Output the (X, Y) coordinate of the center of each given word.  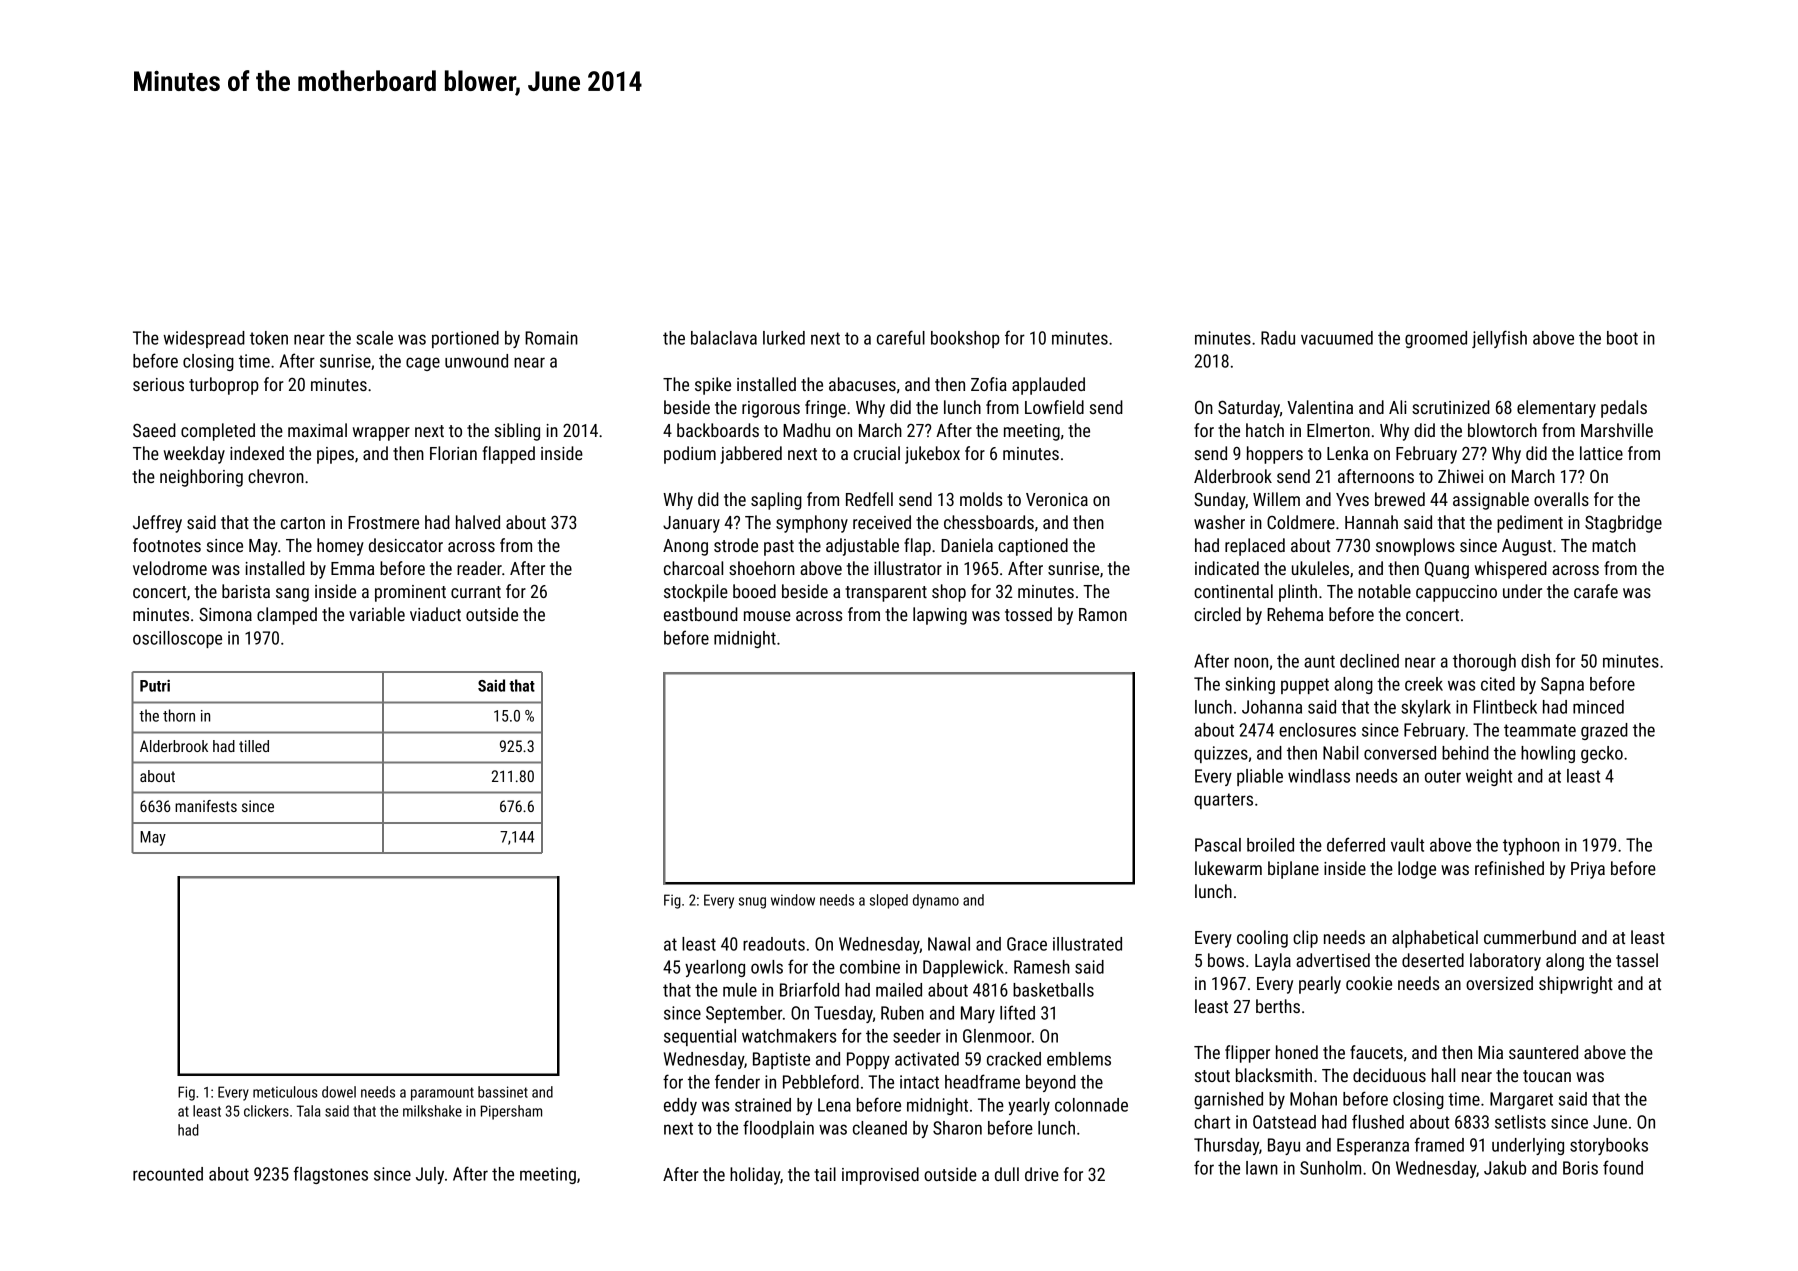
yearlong (715, 968)
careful (901, 337)
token (269, 338)
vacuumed (1337, 338)
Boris (1580, 1168)
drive (1042, 1174)
